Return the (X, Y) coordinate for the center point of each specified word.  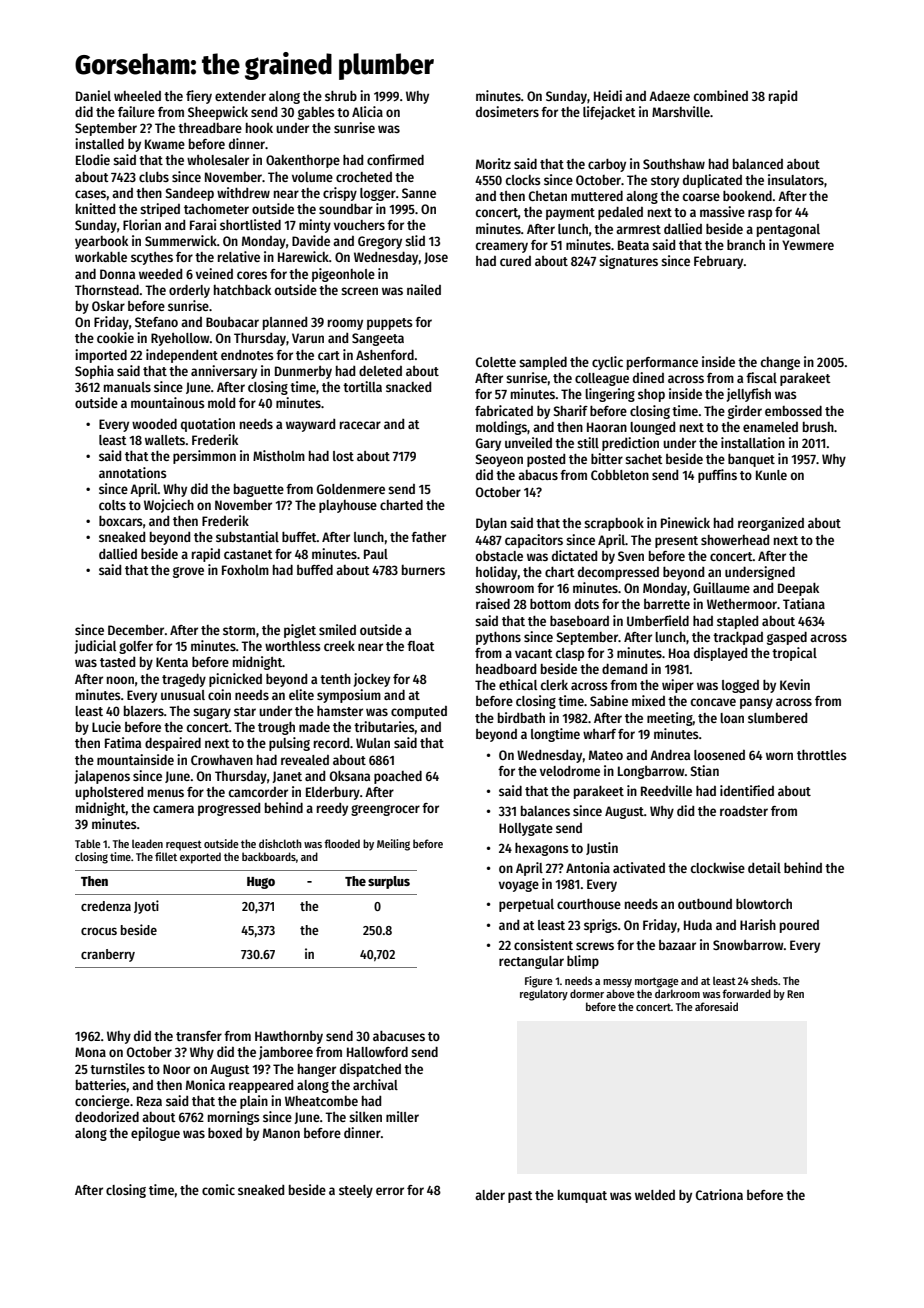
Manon (281, 1133)
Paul (376, 554)
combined (721, 95)
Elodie (93, 159)
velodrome (570, 771)
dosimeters (507, 111)
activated (639, 867)
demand (624, 669)
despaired (173, 744)
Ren (795, 994)
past (520, 1197)
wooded (154, 424)
